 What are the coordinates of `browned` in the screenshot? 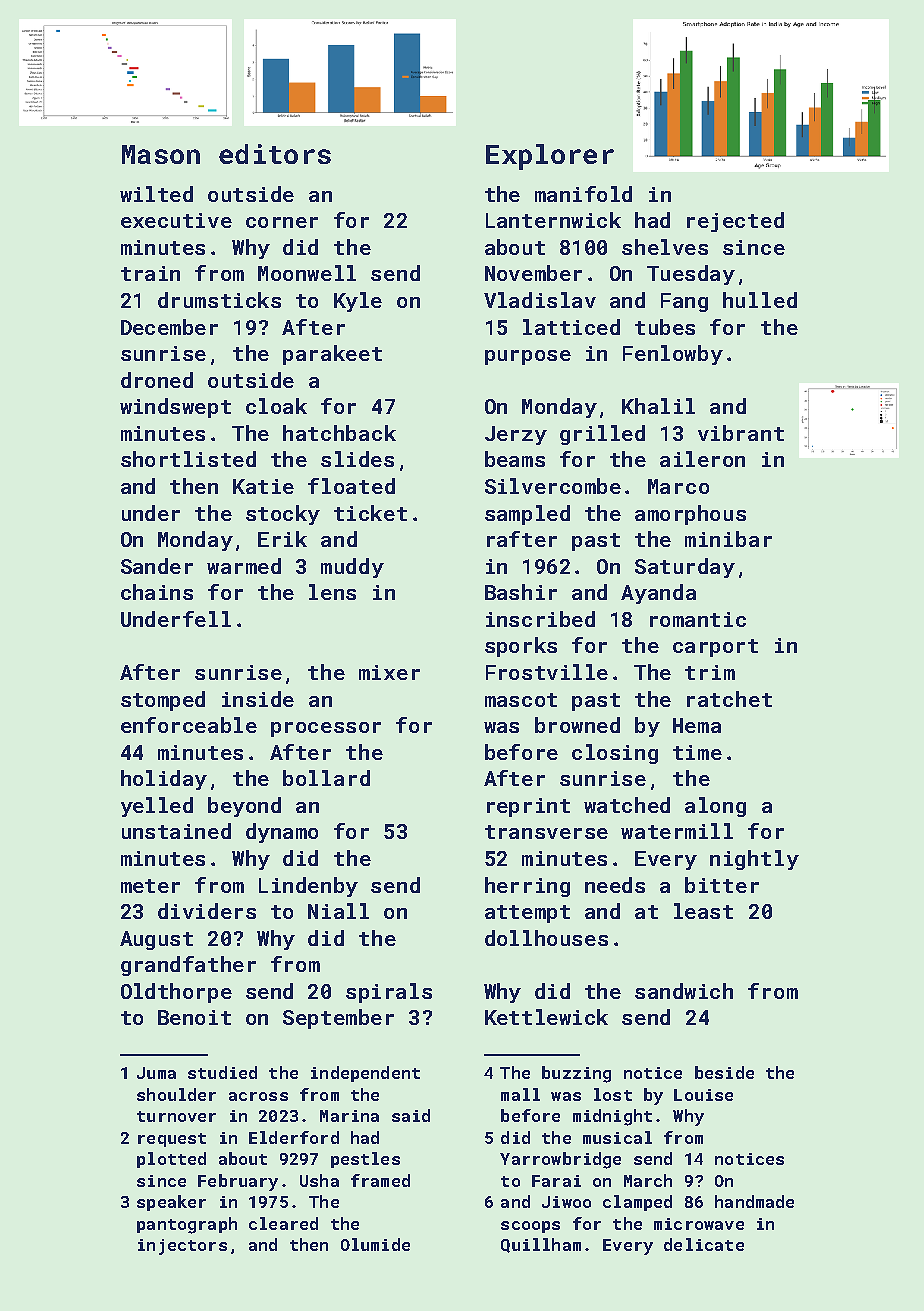 It's located at (577, 725).
